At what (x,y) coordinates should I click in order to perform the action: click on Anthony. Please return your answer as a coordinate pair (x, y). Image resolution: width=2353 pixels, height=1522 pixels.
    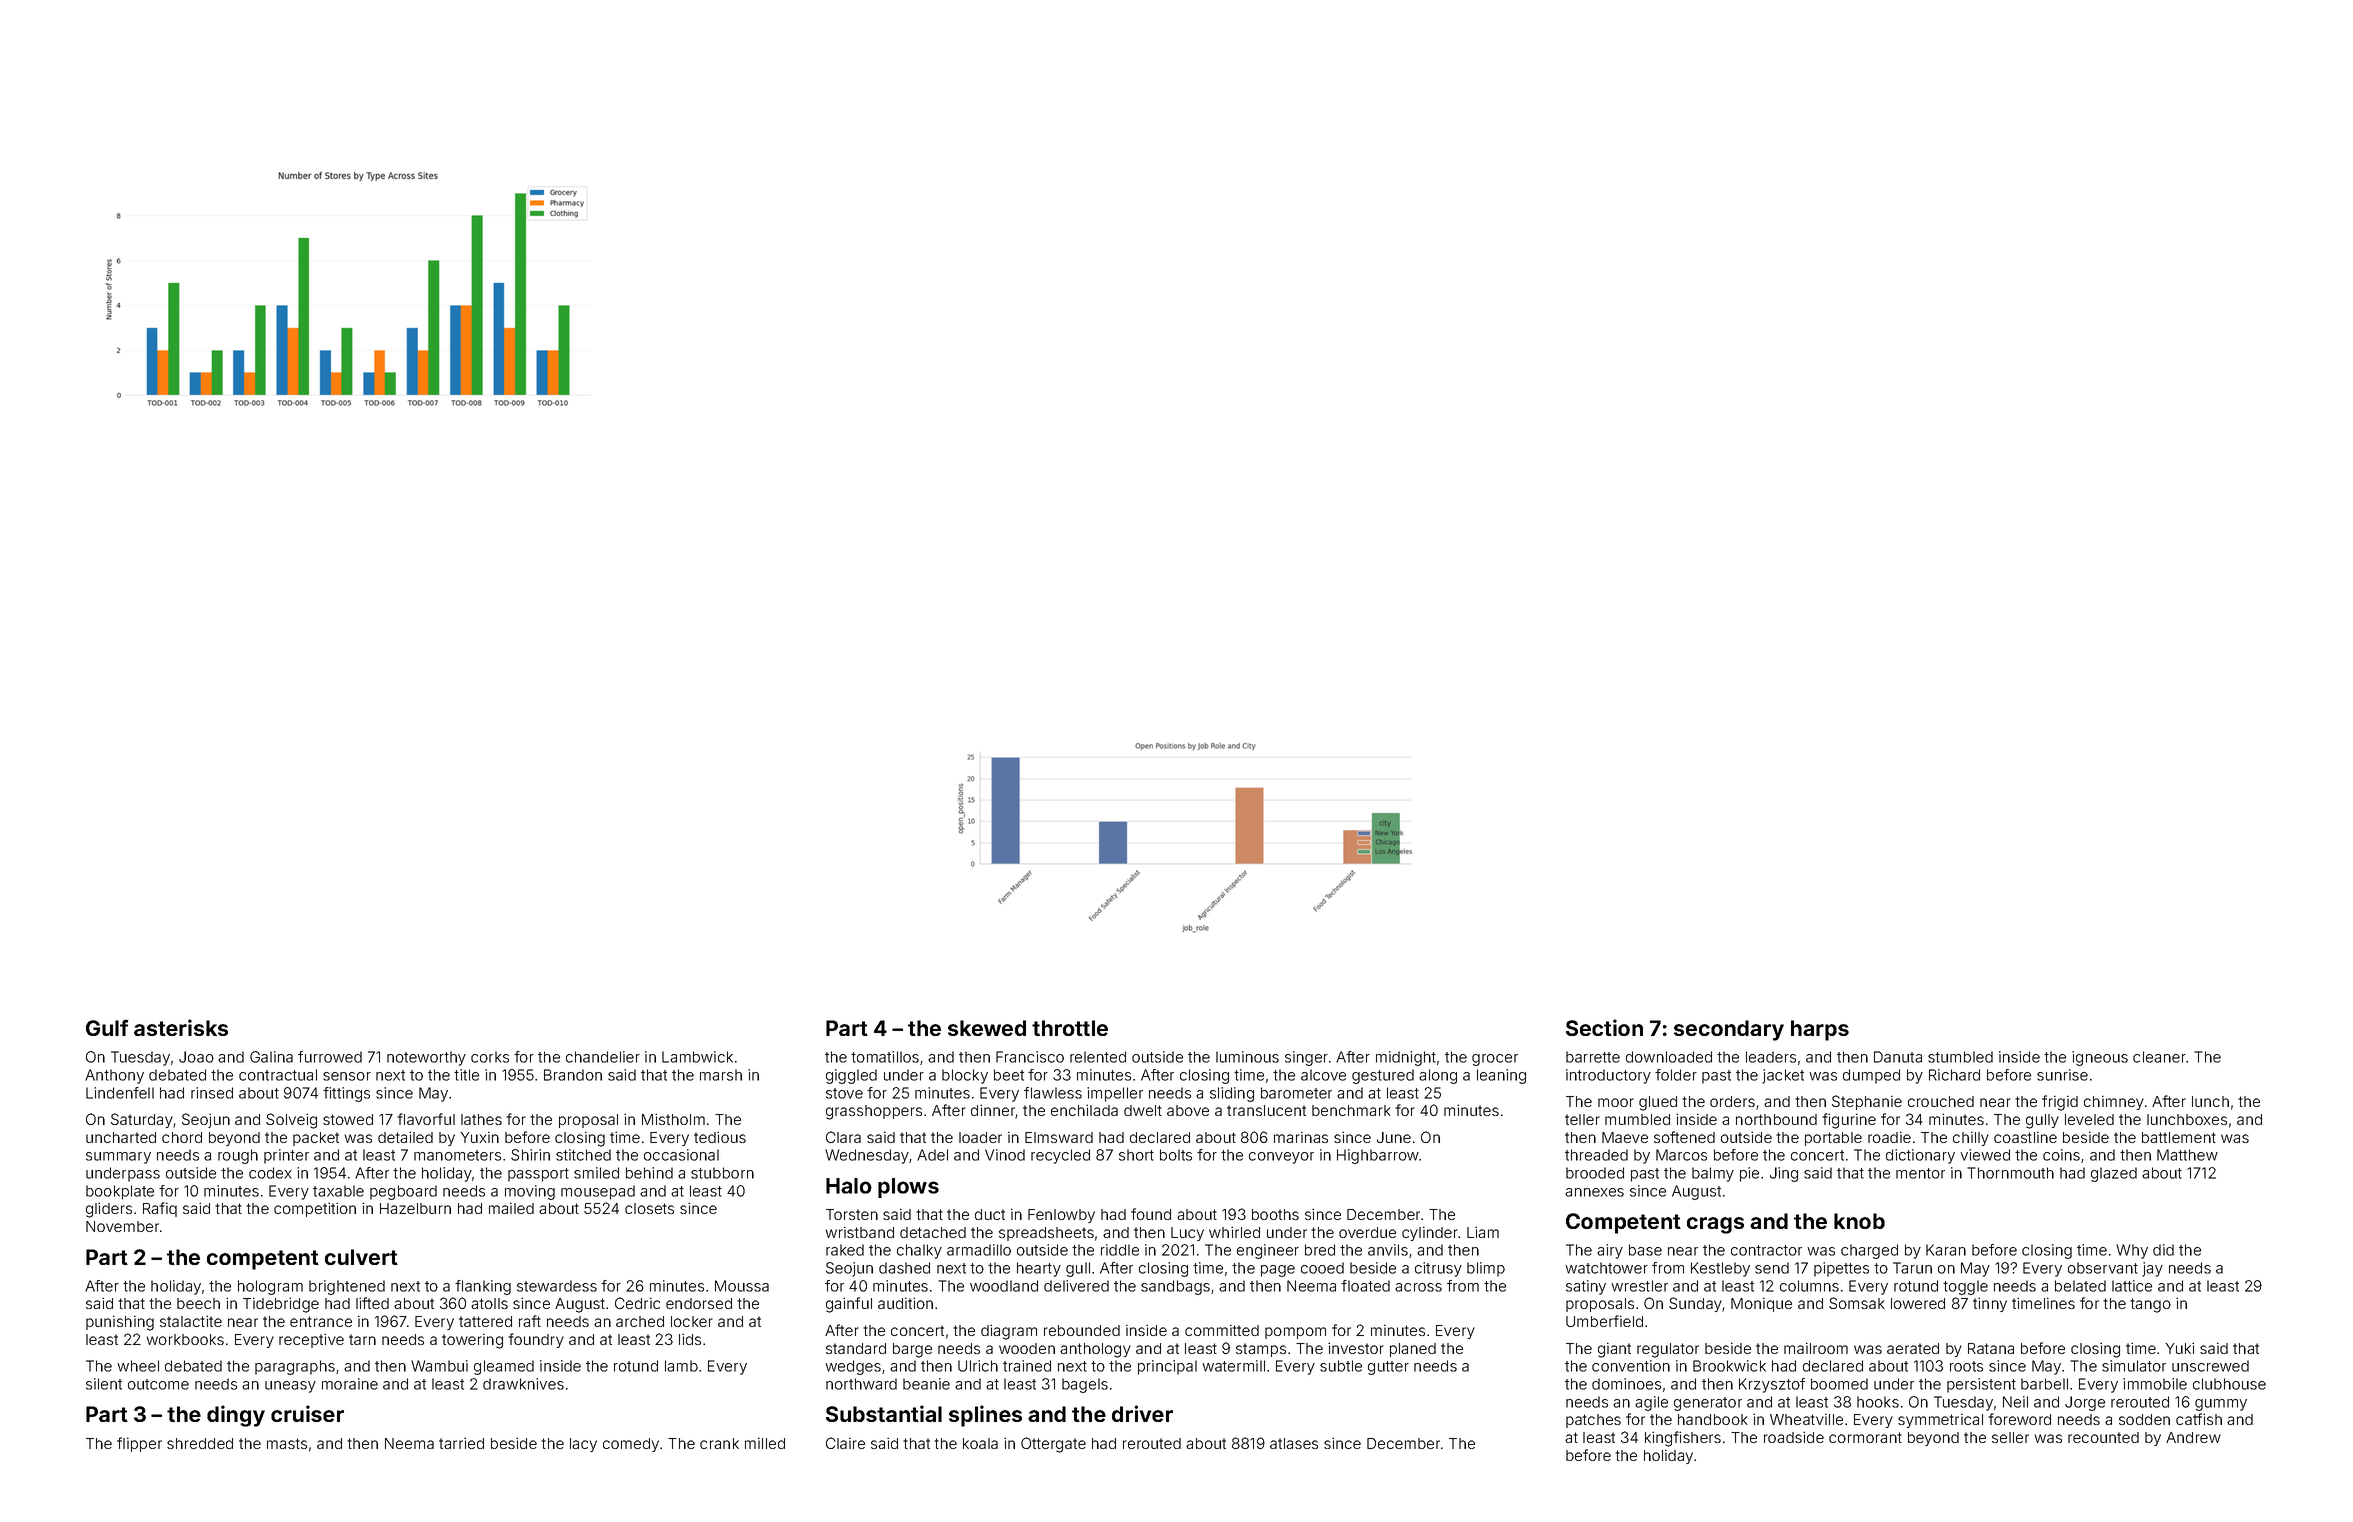
    Looking at the image, I should click on (114, 1076).
